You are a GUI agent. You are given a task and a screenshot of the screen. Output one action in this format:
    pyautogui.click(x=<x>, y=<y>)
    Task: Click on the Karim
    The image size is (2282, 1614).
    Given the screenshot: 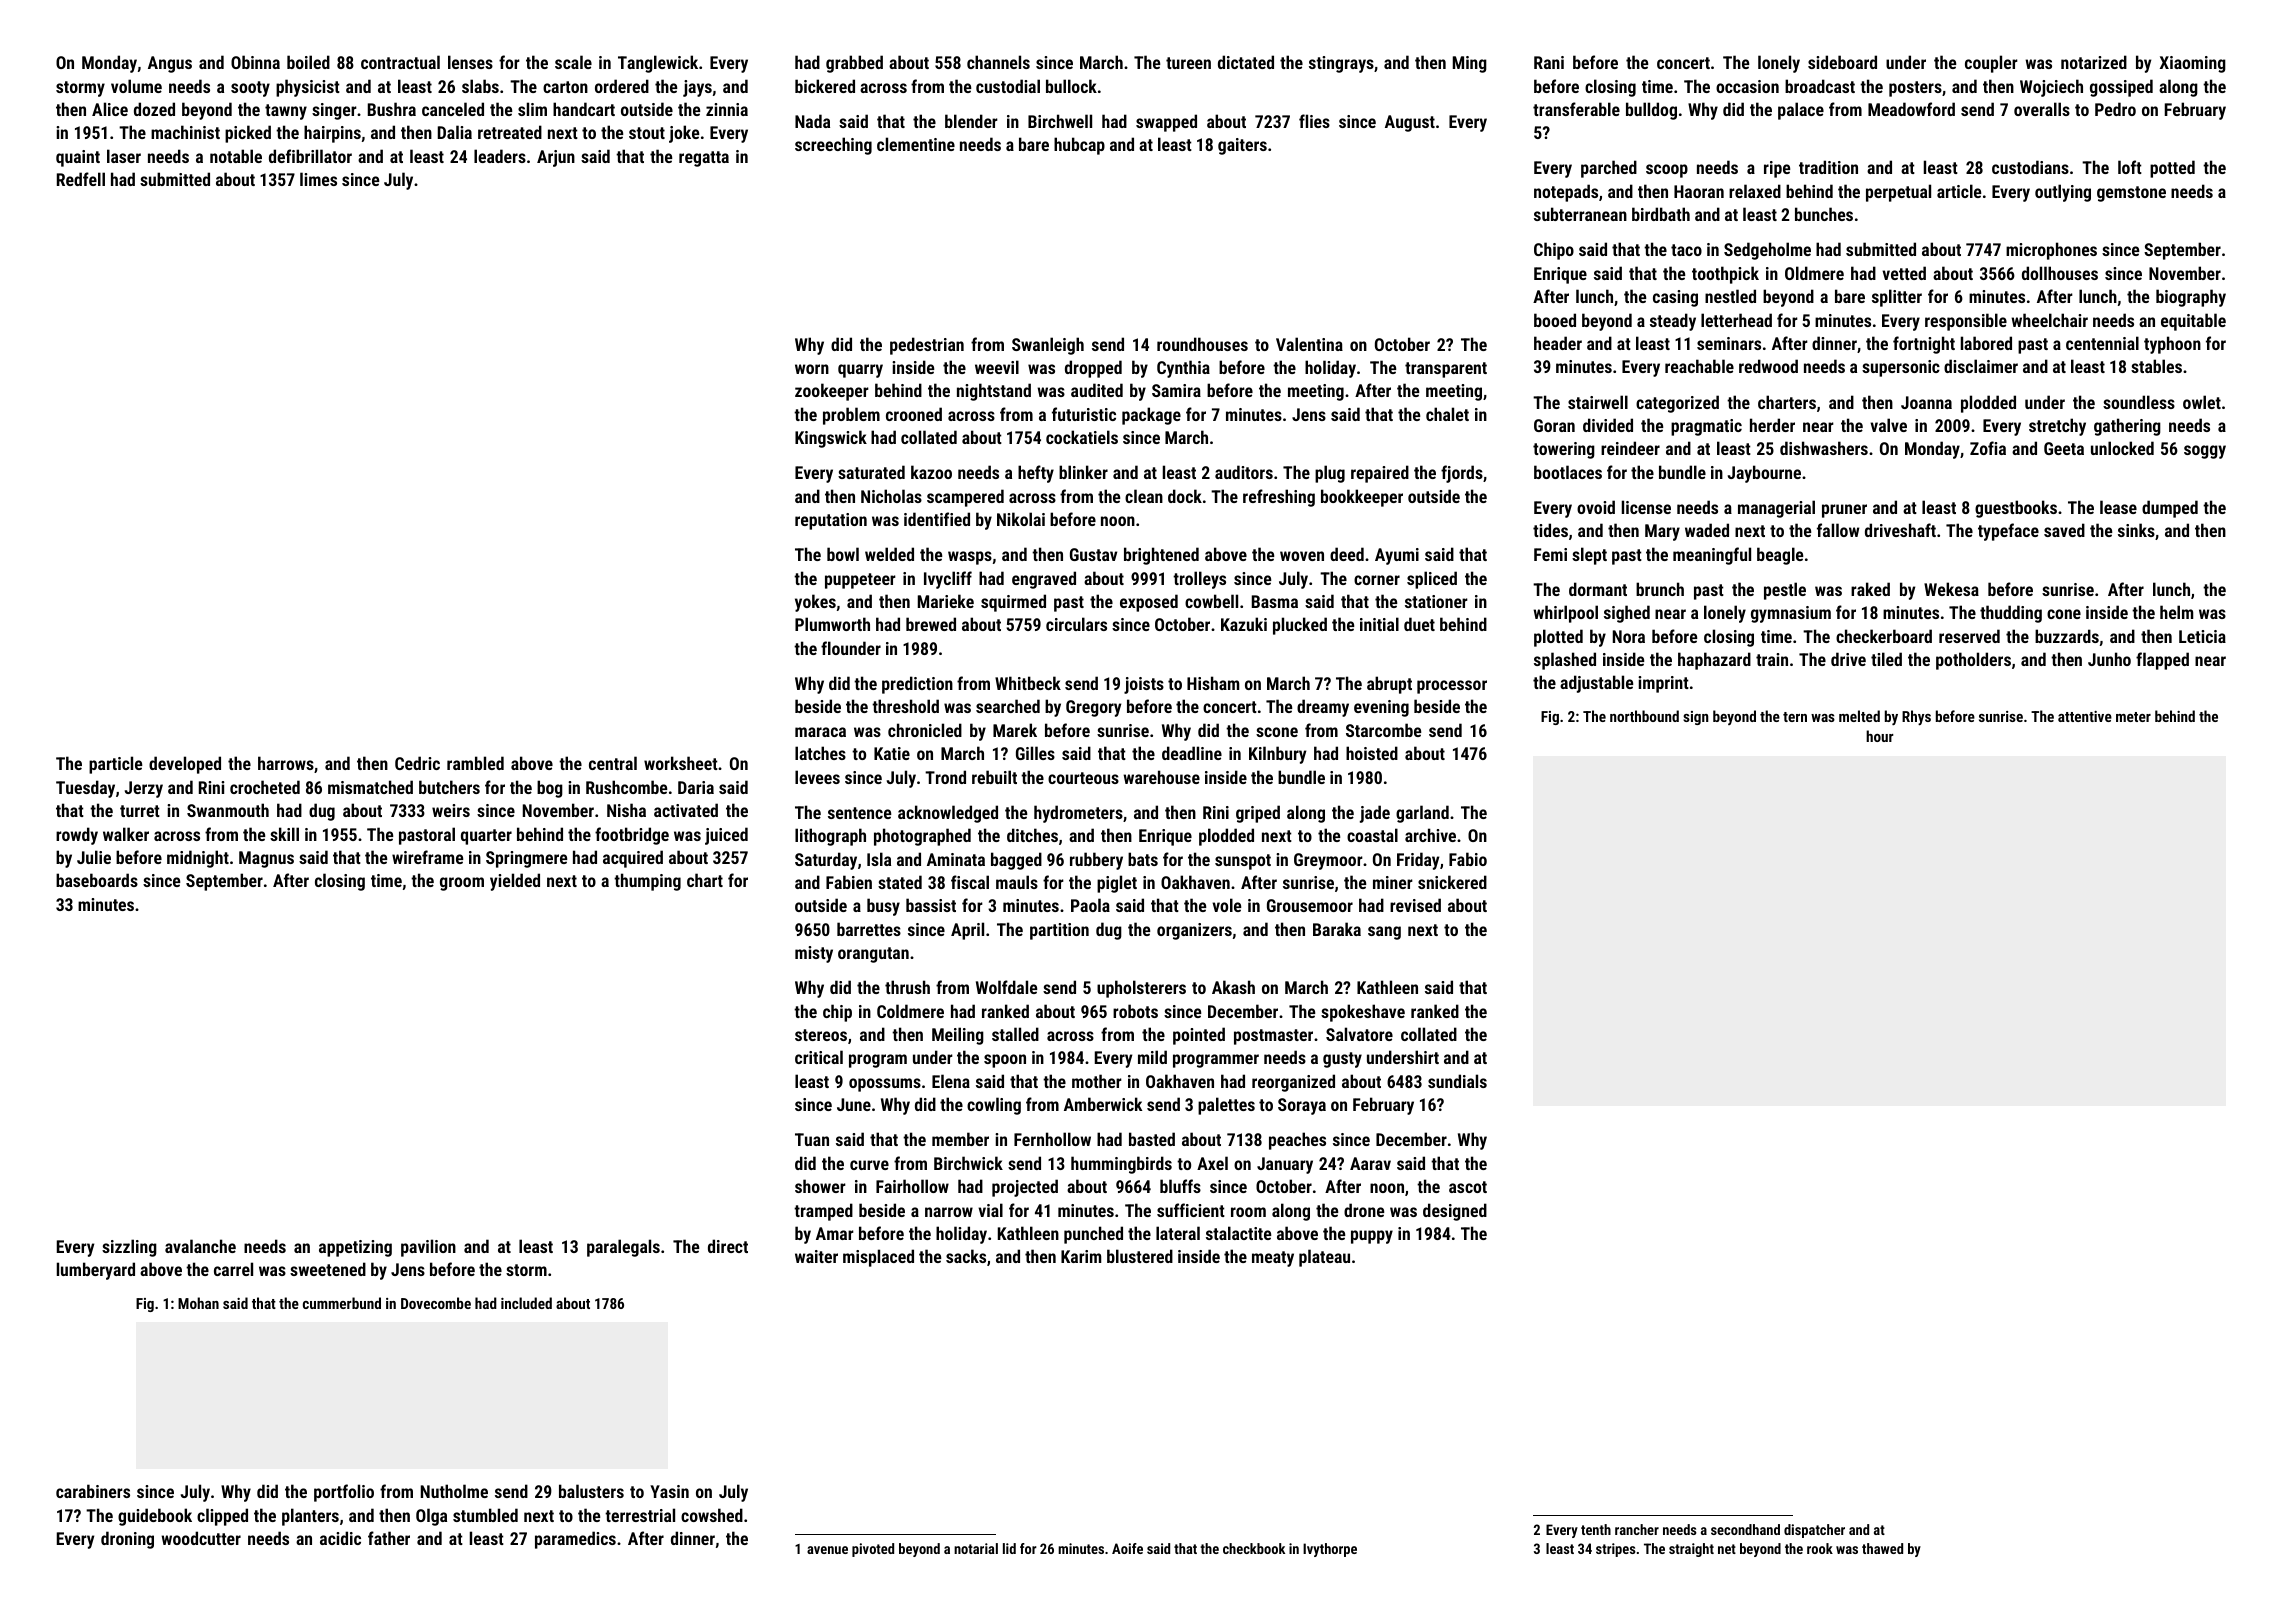 What is the action you would take?
    pyautogui.click(x=1081, y=1256)
